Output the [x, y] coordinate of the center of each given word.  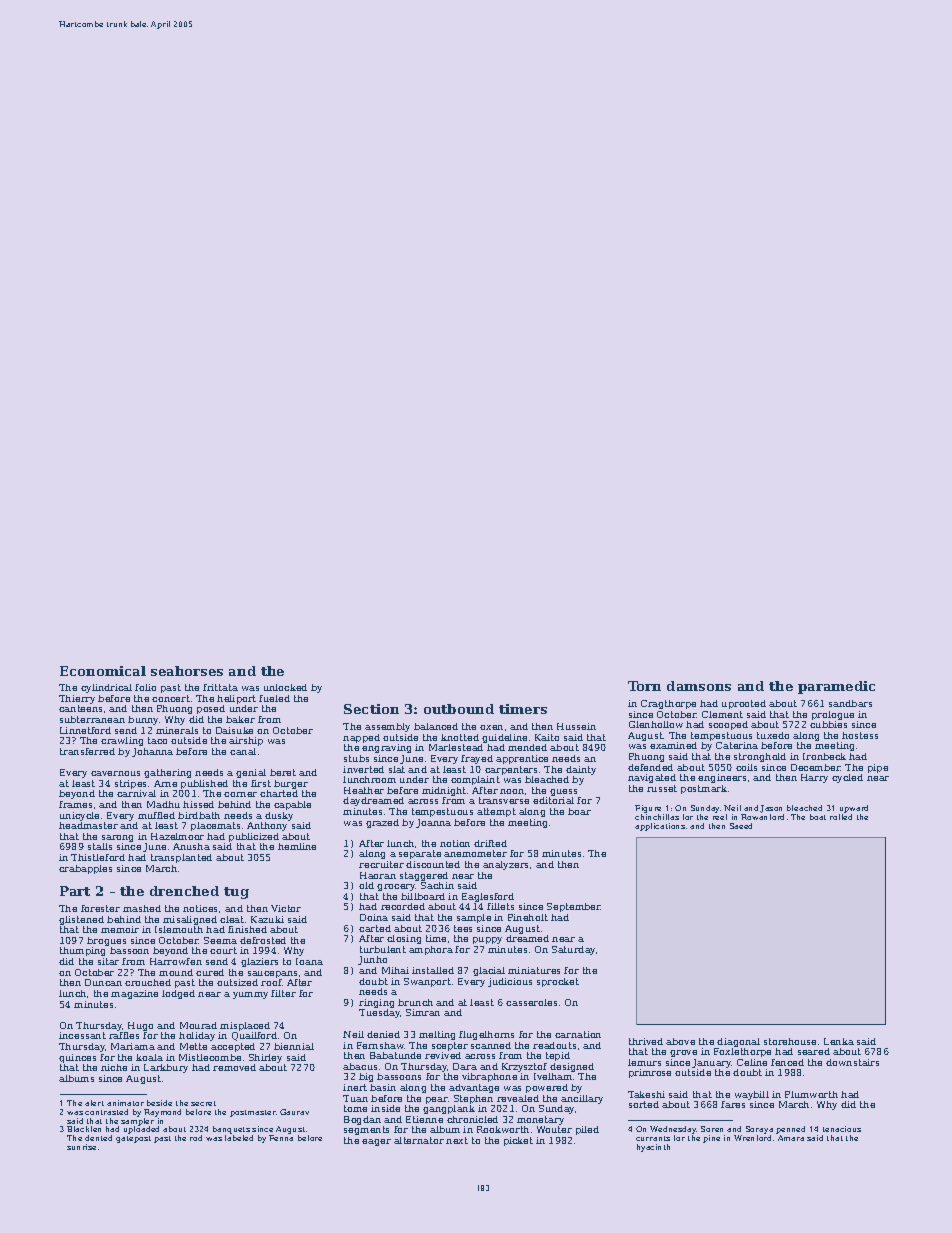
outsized [237, 982]
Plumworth [811, 1094]
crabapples [85, 869]
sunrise [81, 1147]
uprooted [744, 704]
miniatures [534, 970]
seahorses [187, 671]
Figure [648, 809]
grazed [382, 823]
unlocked [285, 687]
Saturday [573, 950]
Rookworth [503, 1129]
